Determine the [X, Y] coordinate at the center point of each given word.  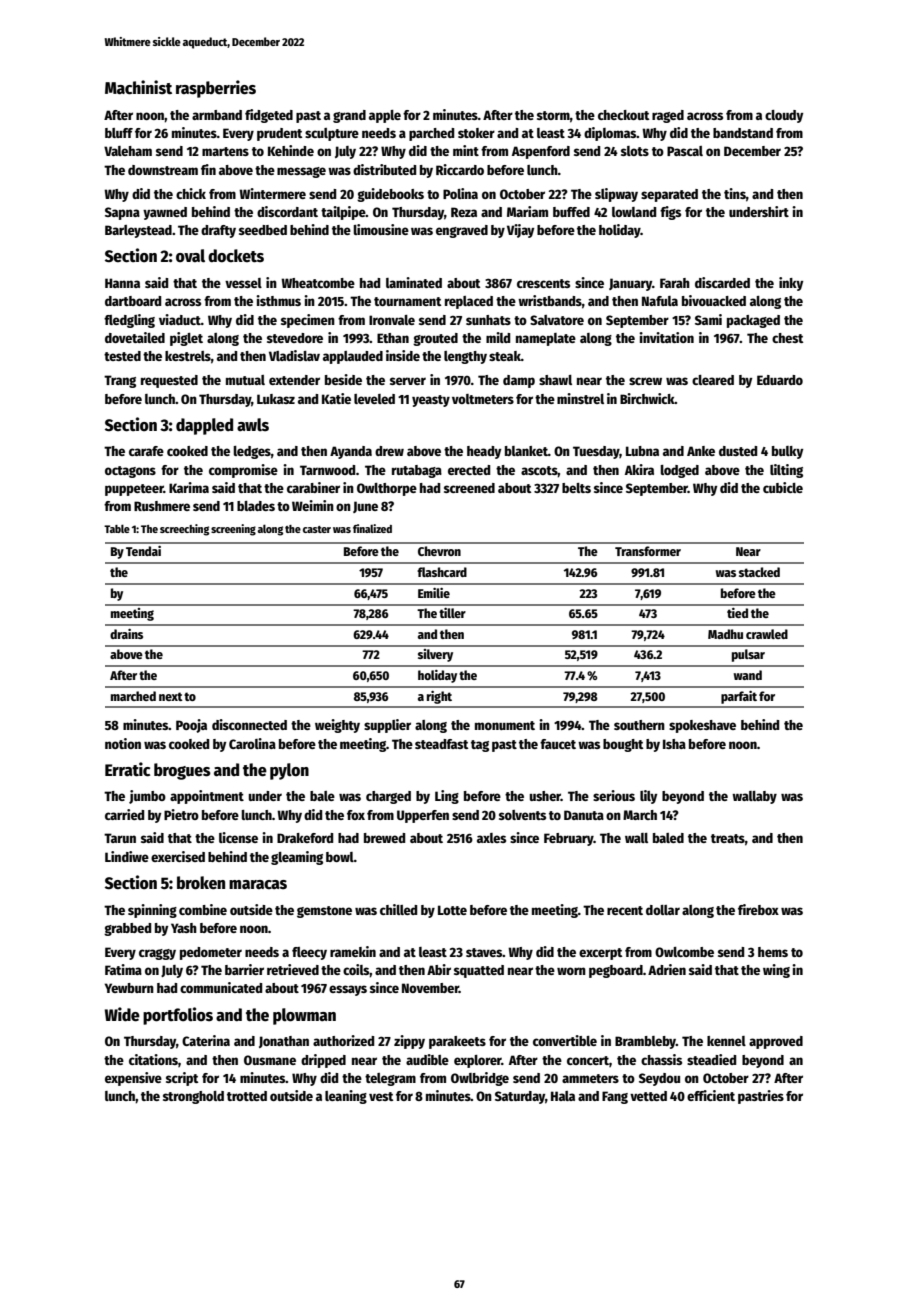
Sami [708, 319]
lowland [634, 212]
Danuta [584, 815]
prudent [279, 134]
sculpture [332, 134]
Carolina [252, 743]
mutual [245, 380]
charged [388, 797]
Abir [439, 969]
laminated [414, 282]
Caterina [206, 1040]
